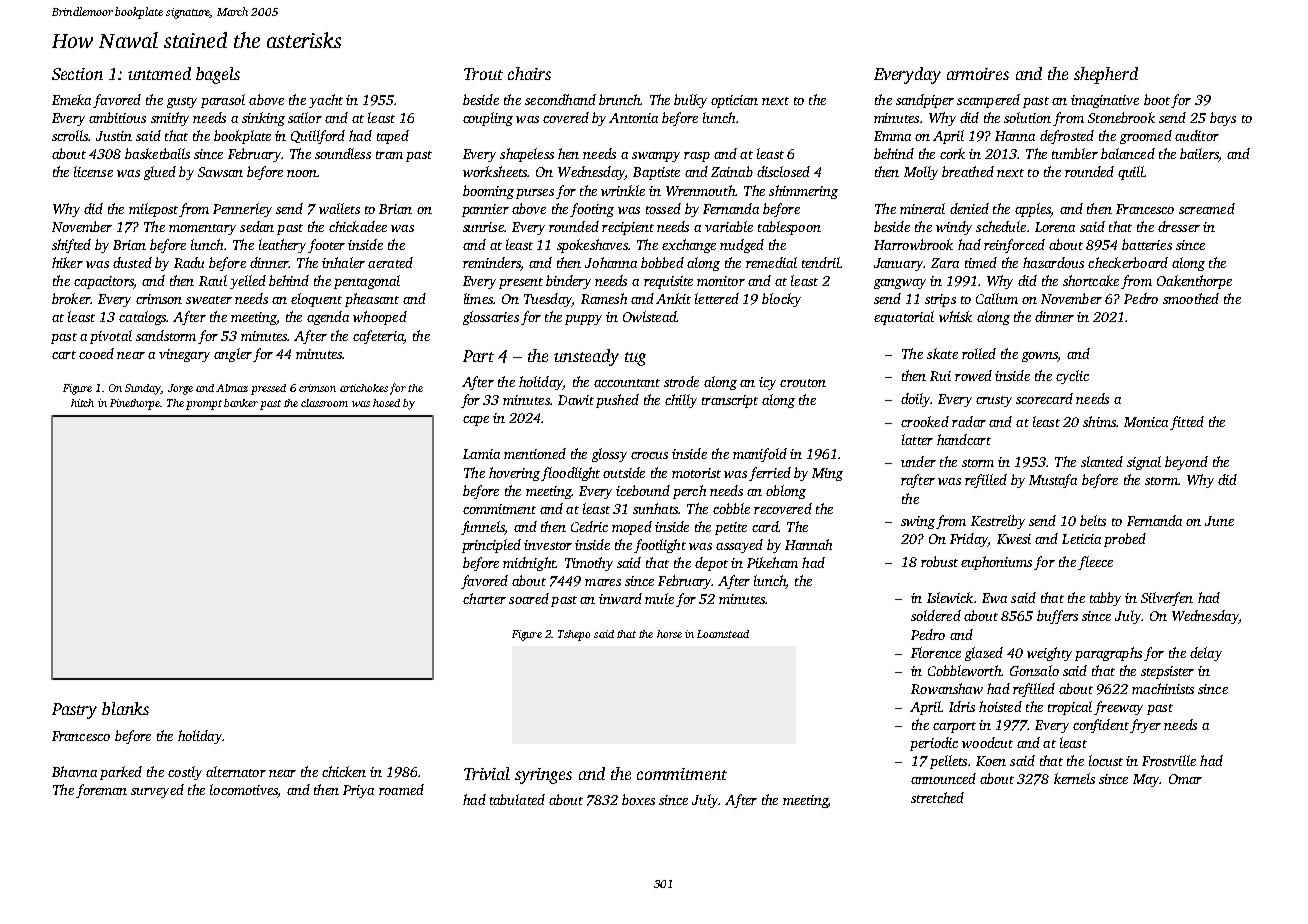  I want to click on stretched, so click(937, 797).
